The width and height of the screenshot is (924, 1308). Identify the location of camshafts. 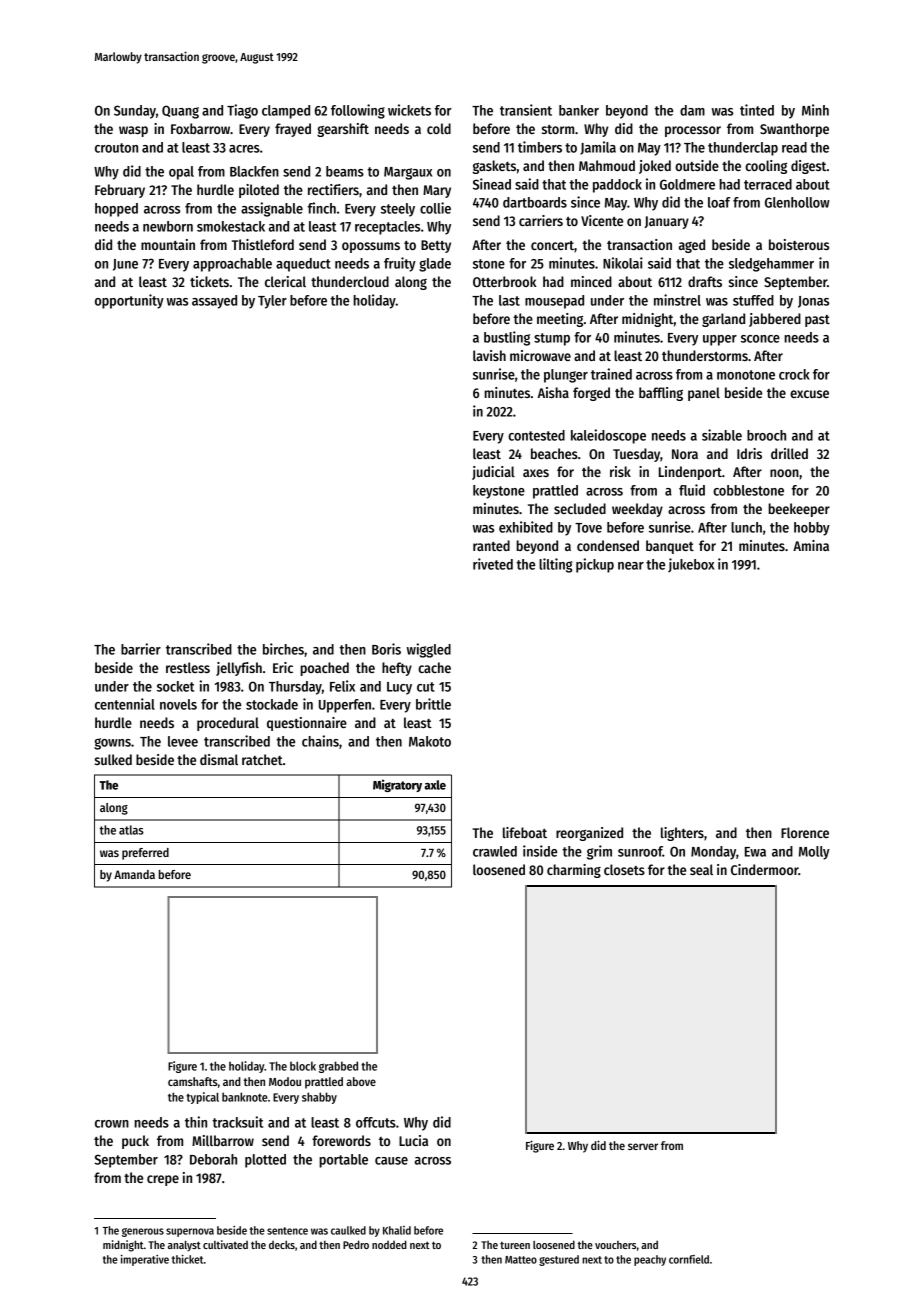
(193, 1081).
